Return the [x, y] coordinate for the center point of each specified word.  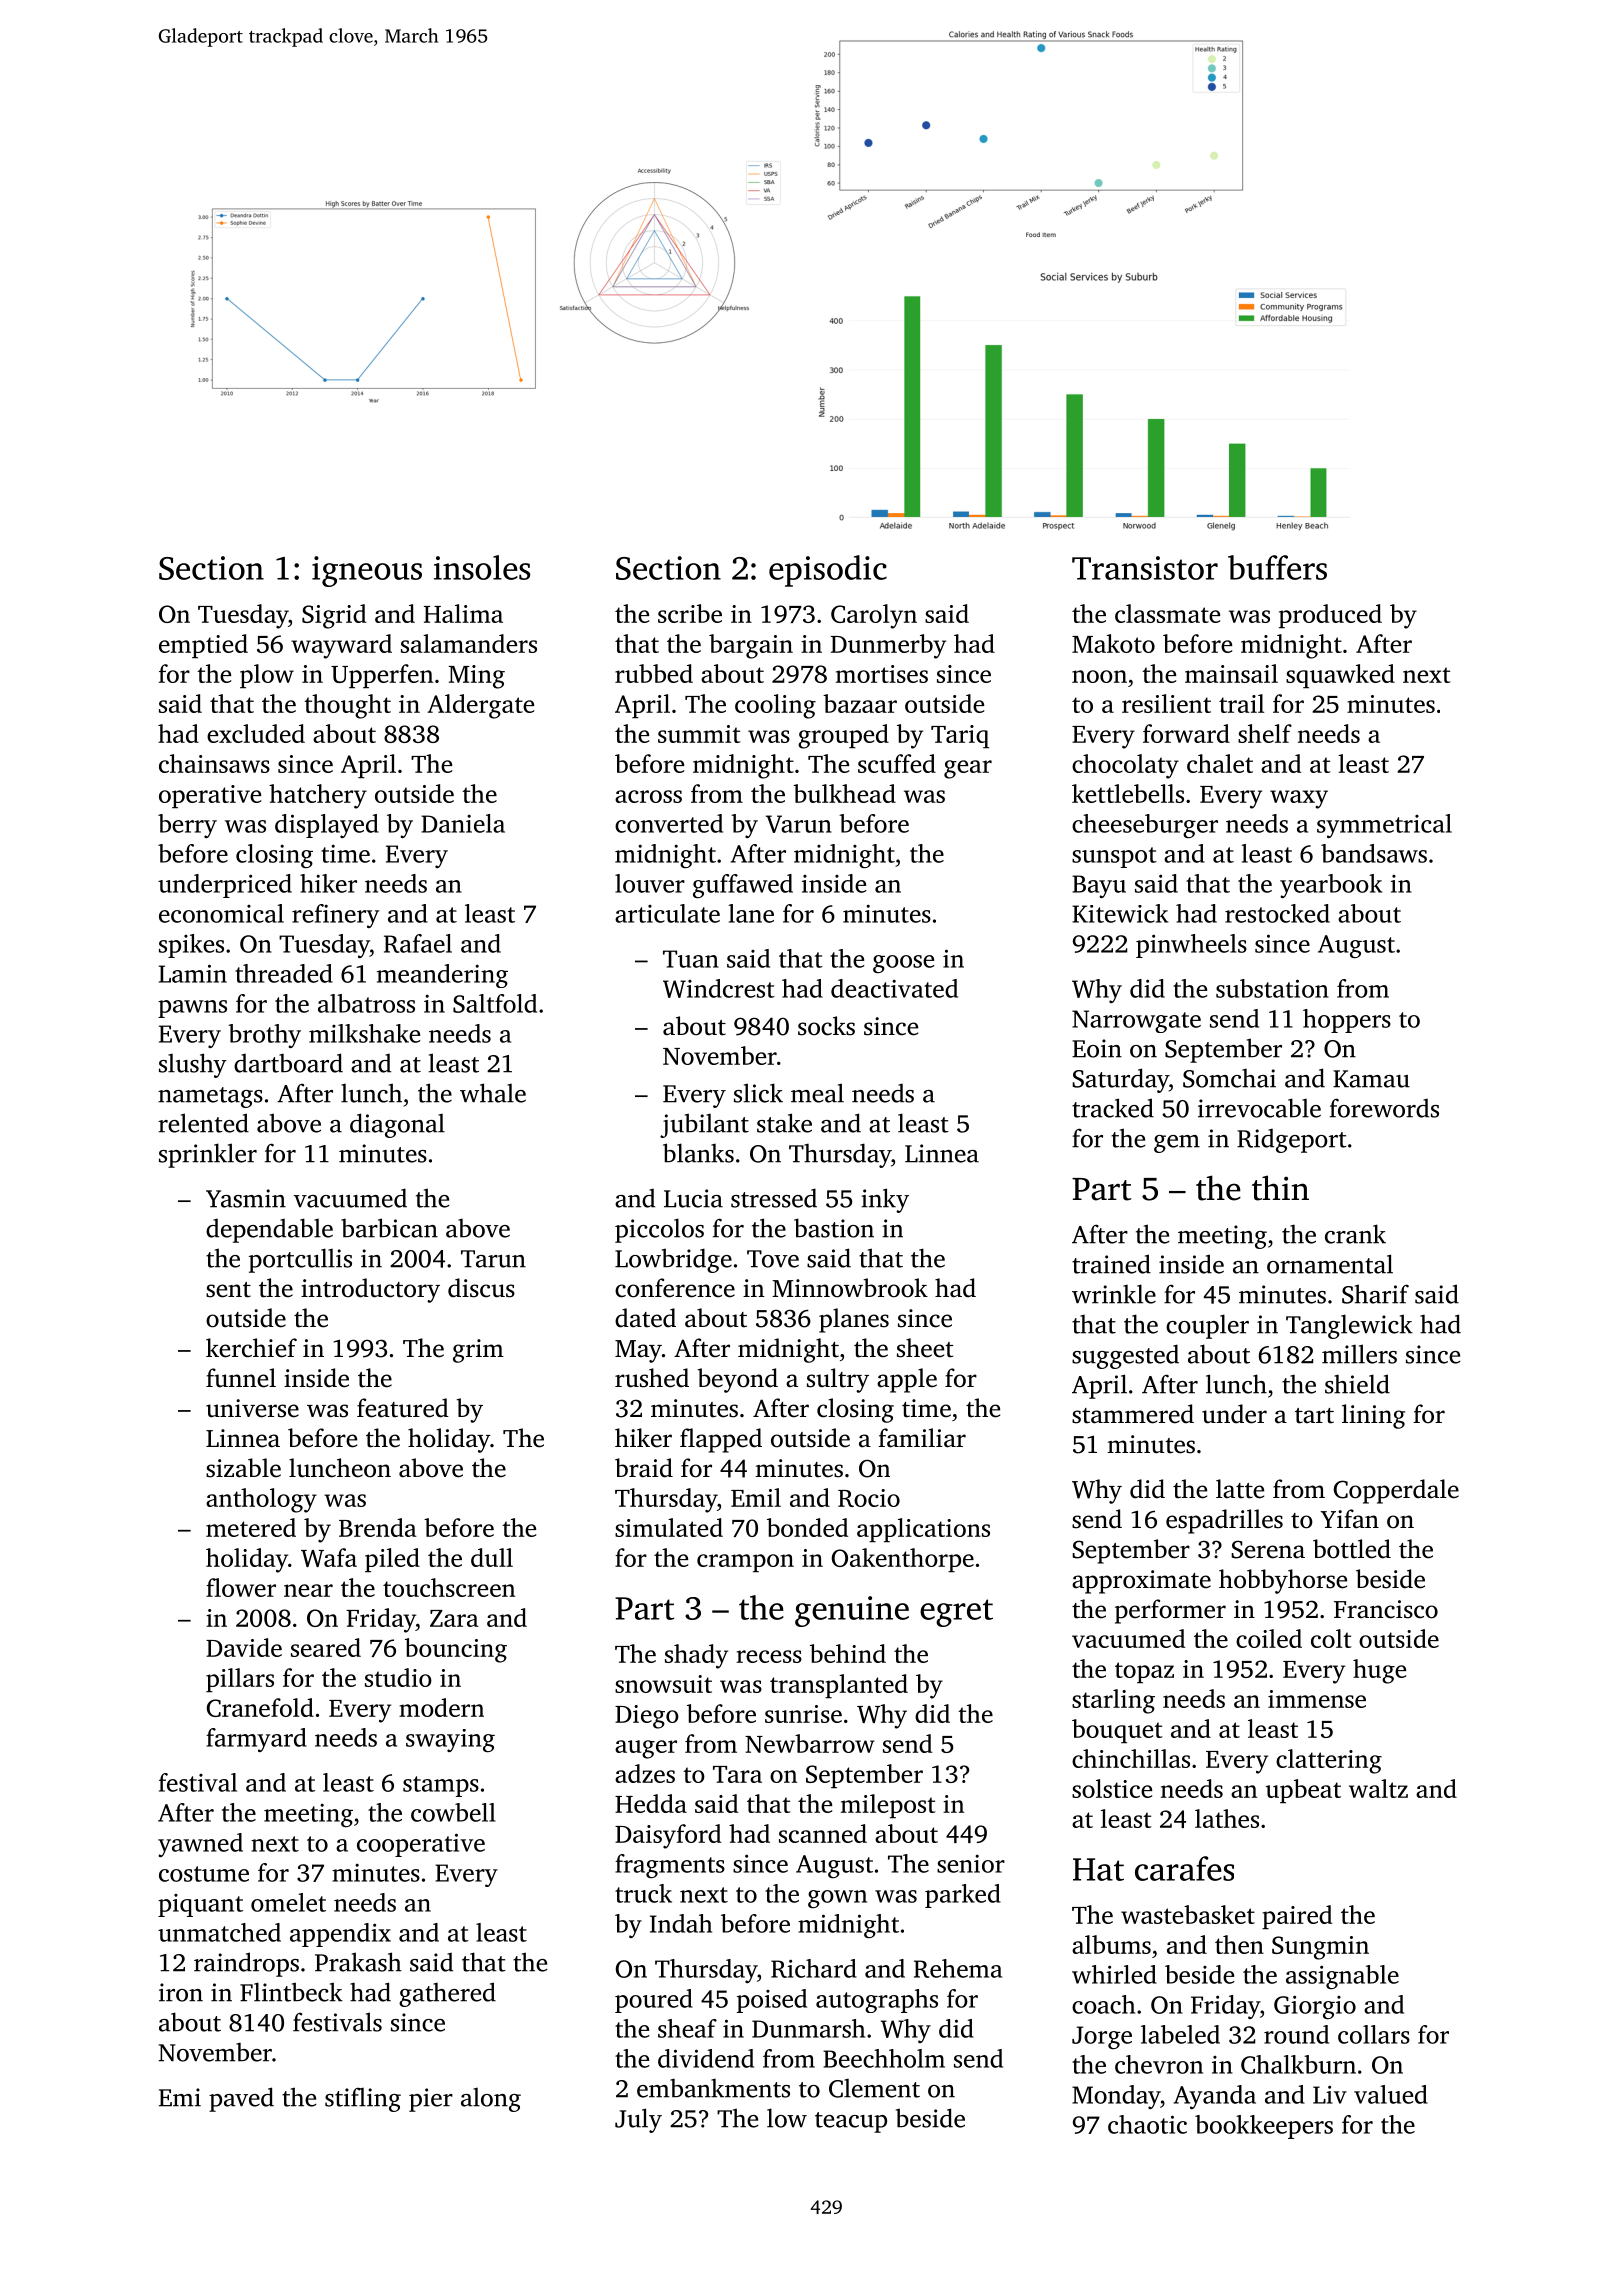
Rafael [418, 943]
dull [492, 1557]
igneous [367, 571]
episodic [828, 571]
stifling [363, 2099]
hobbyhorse [1283, 1581]
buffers [1277, 567]
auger [646, 1749]
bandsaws [1374, 853]
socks [826, 1026]
